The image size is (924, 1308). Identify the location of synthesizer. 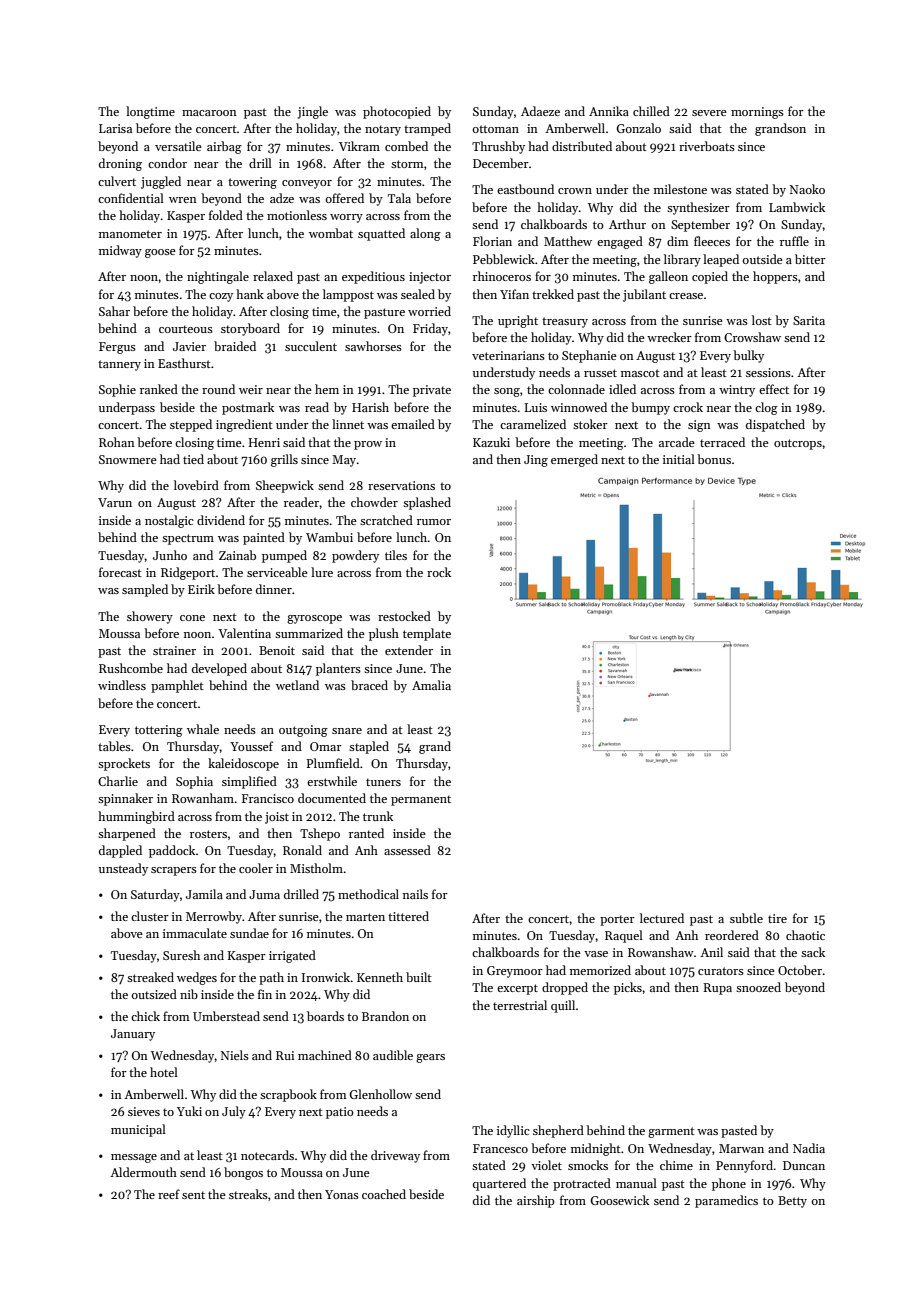
(698, 208).
